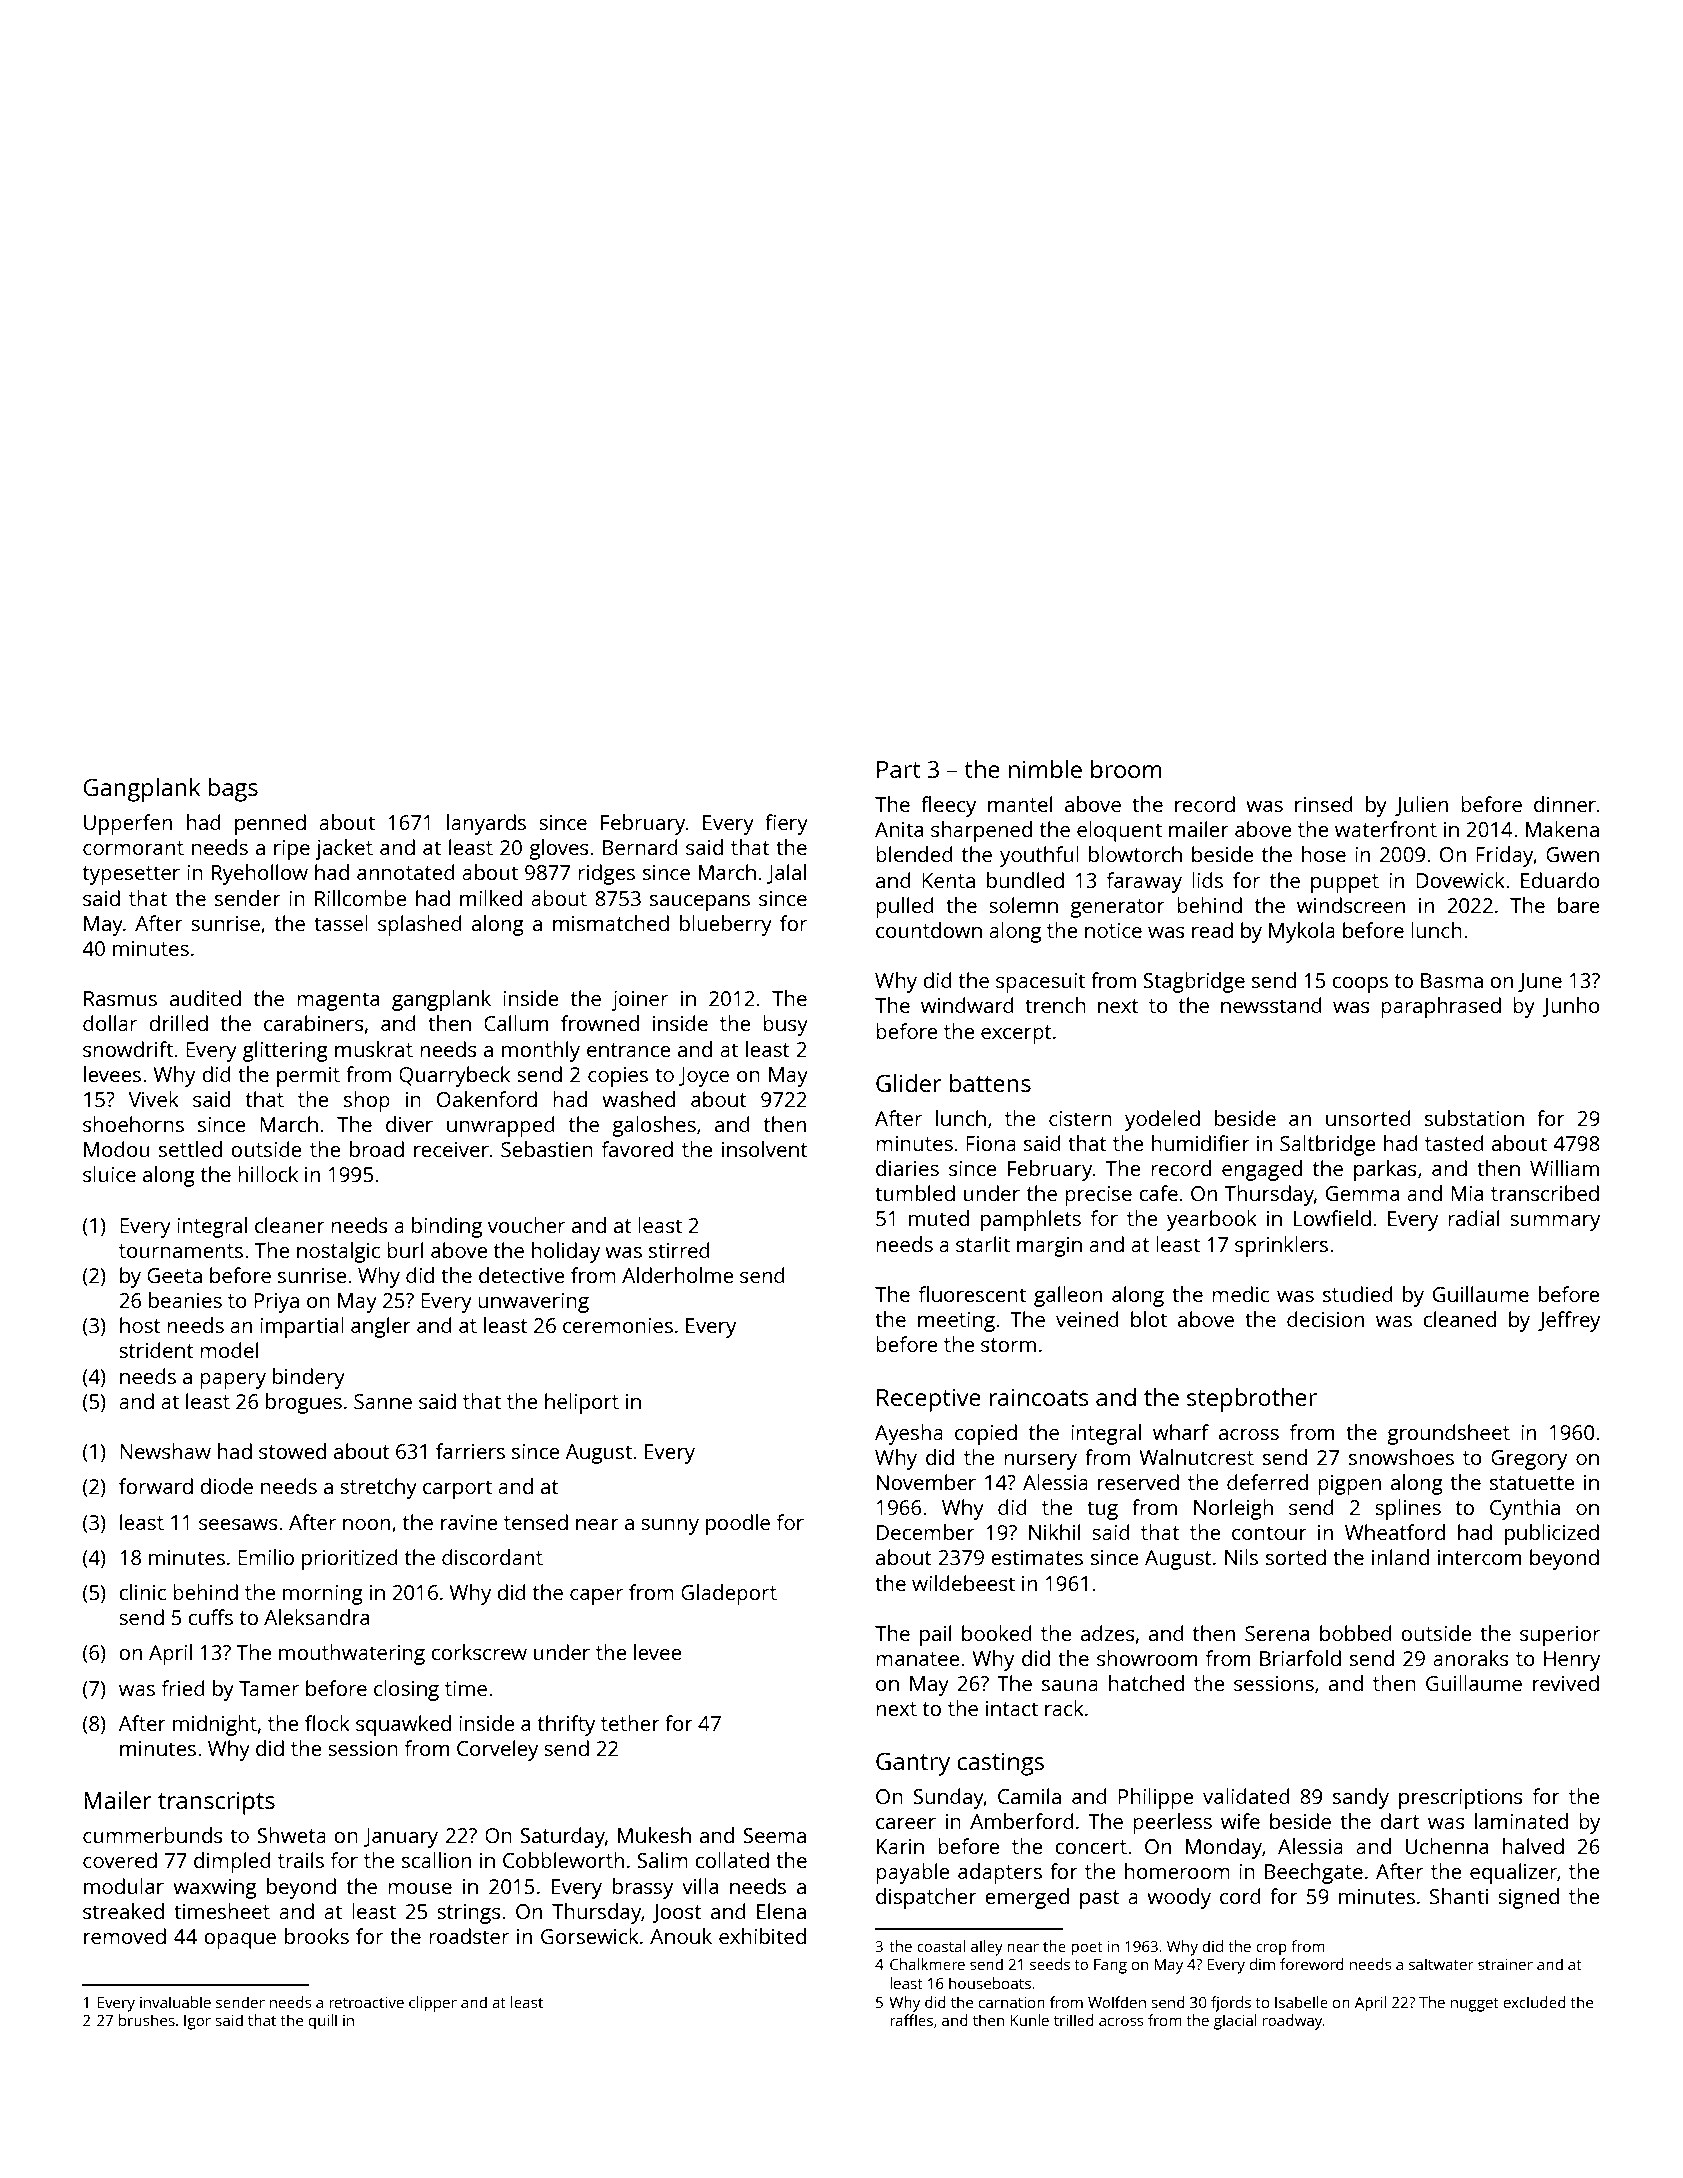 The height and width of the screenshot is (2178, 1683). I want to click on Receptive, so click(929, 1400).
